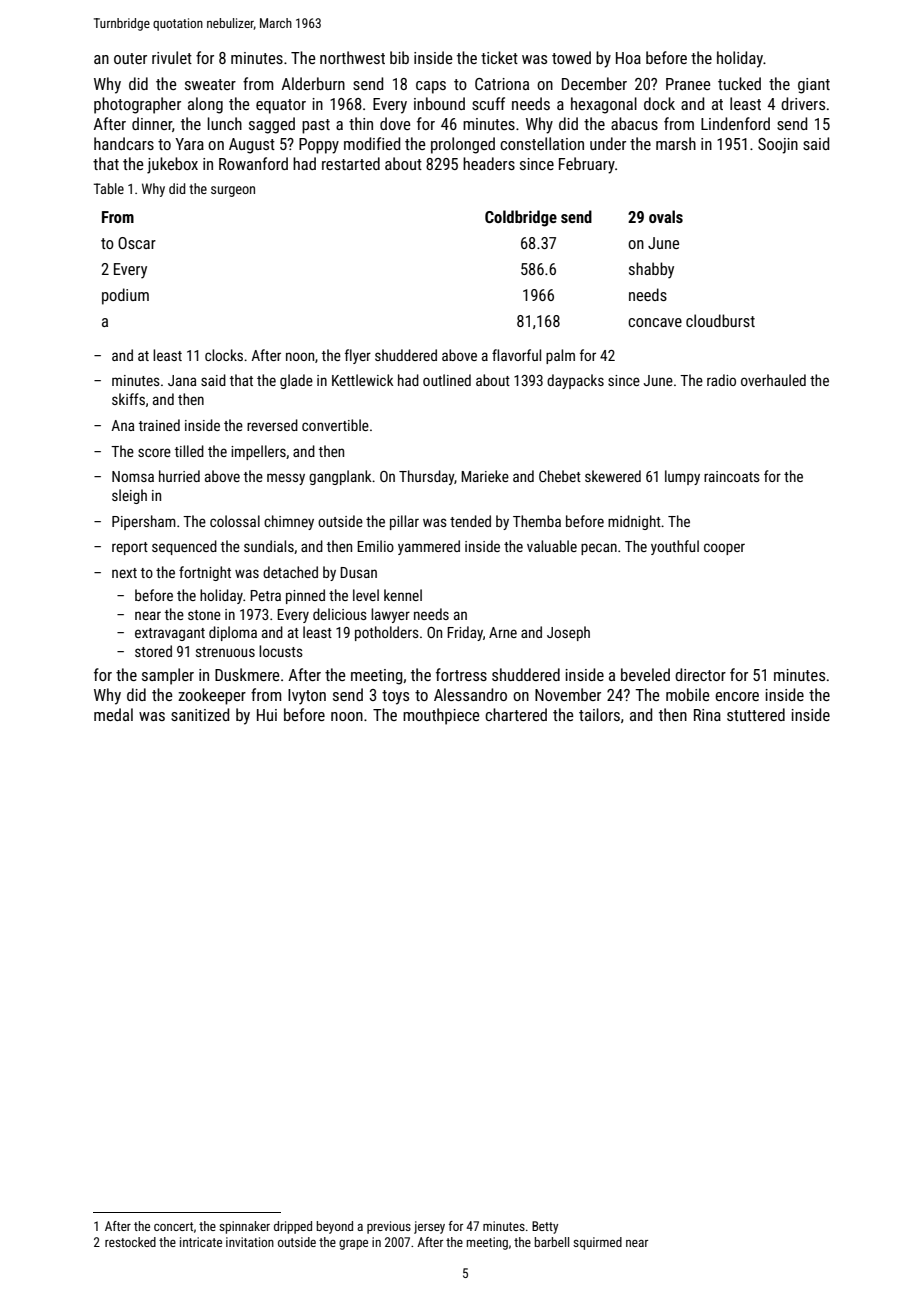  Describe the element at coordinates (124, 573) in the document. I see `next` at that location.
